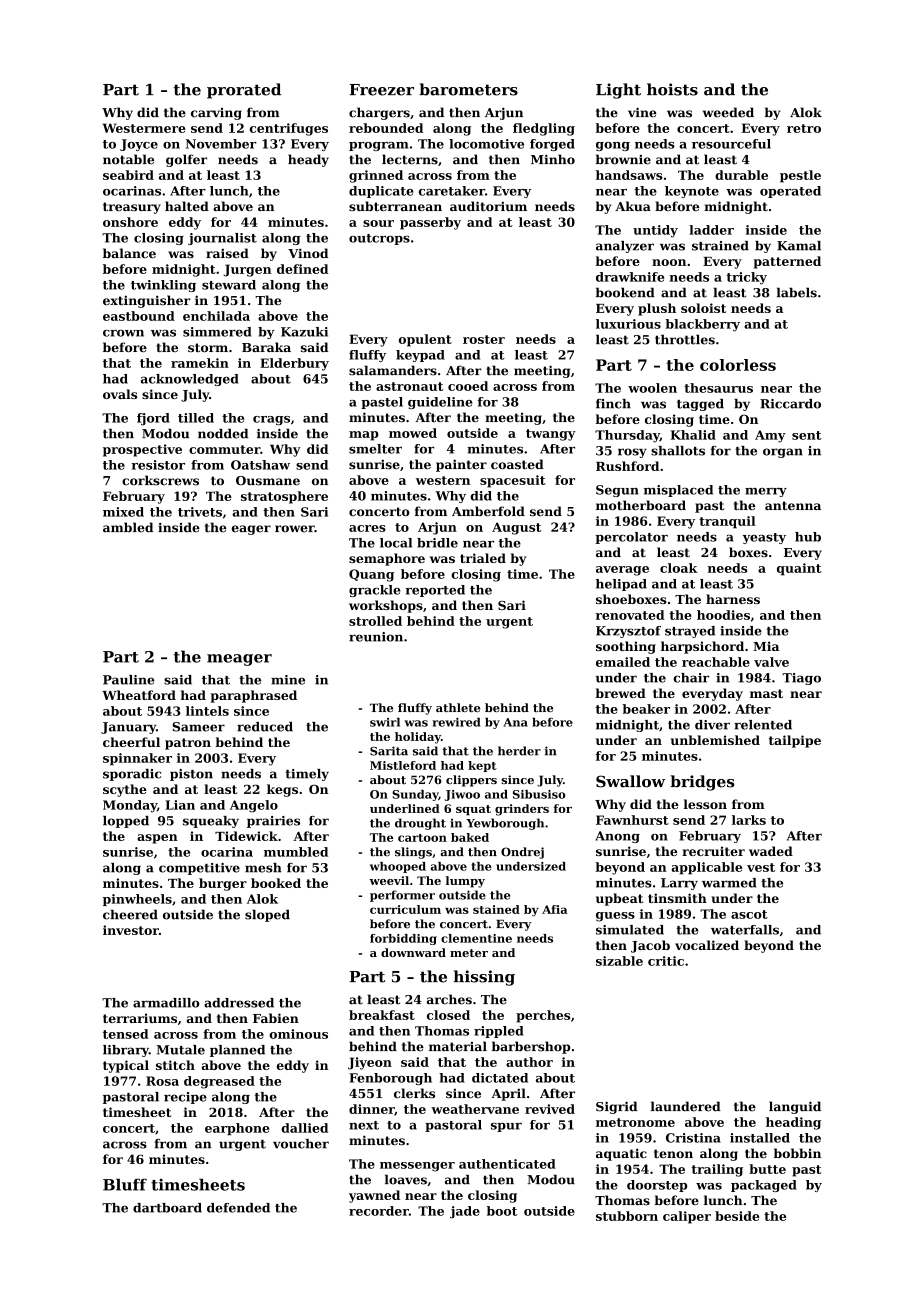 The height and width of the document is (1308, 924). Describe the element at coordinates (678, 568) in the document. I see `cloak` at that location.
